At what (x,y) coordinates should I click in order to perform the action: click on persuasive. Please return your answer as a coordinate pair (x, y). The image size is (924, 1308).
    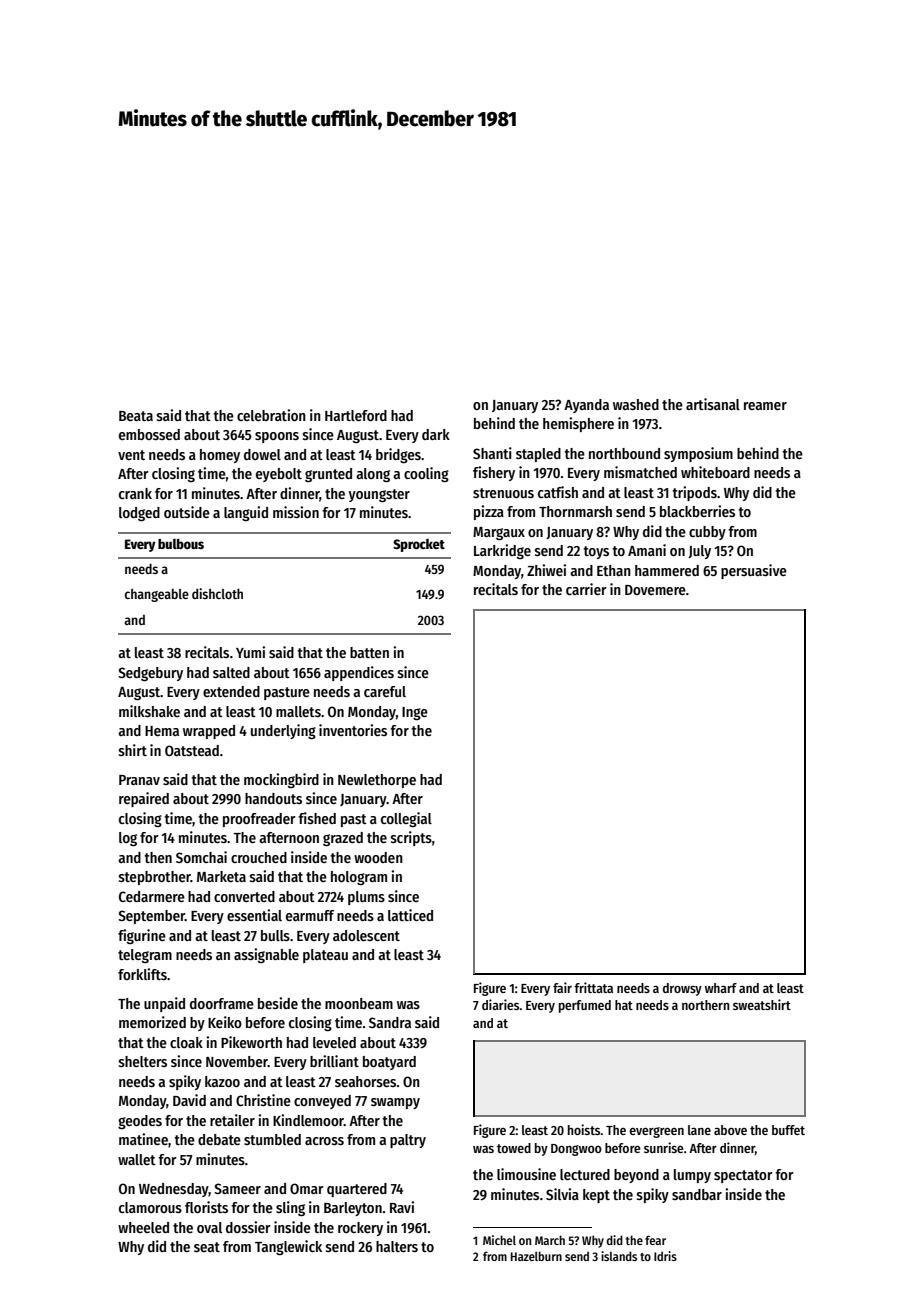
    Looking at the image, I should click on (754, 571).
